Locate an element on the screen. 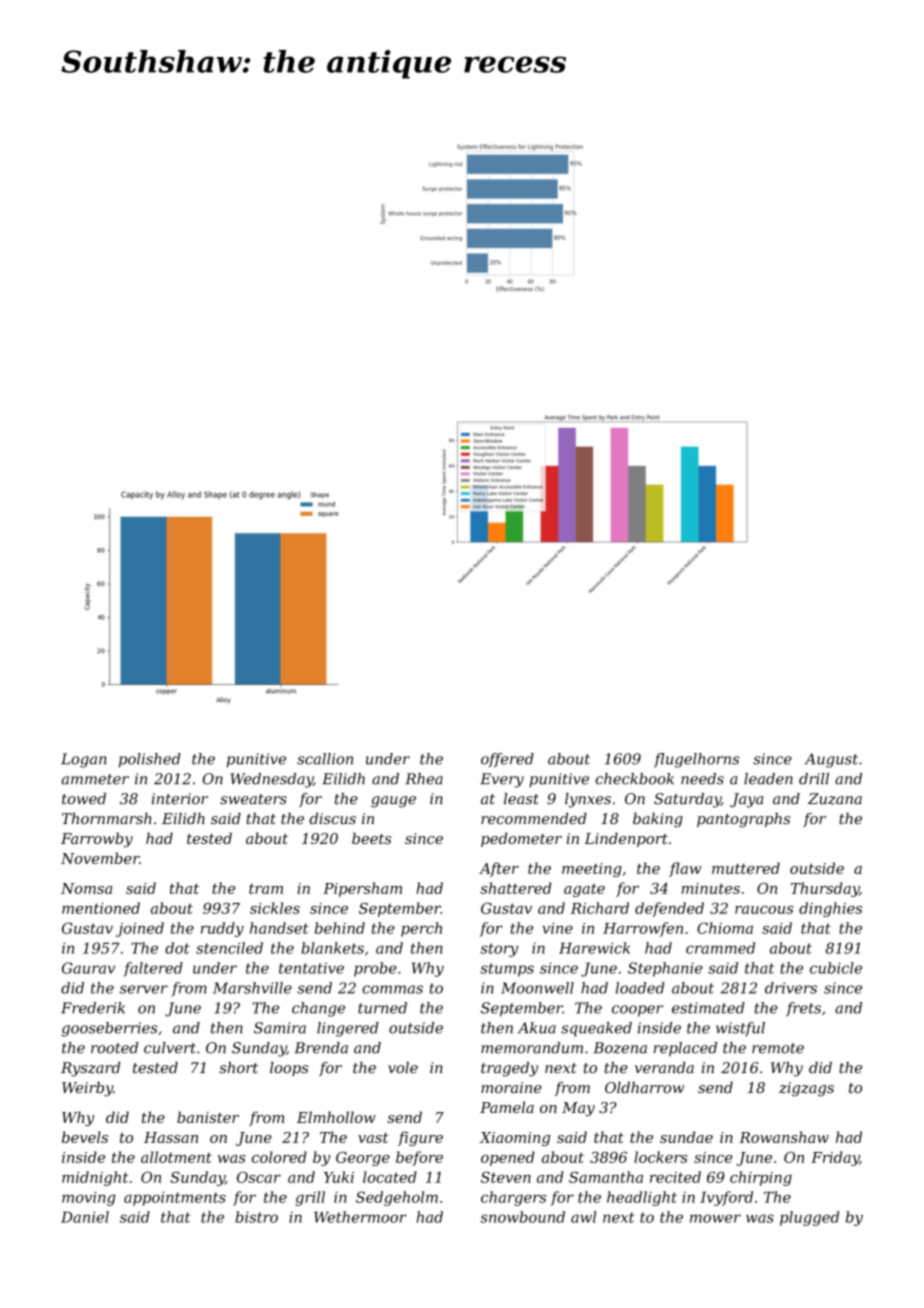  interior is located at coordinates (180, 799).
